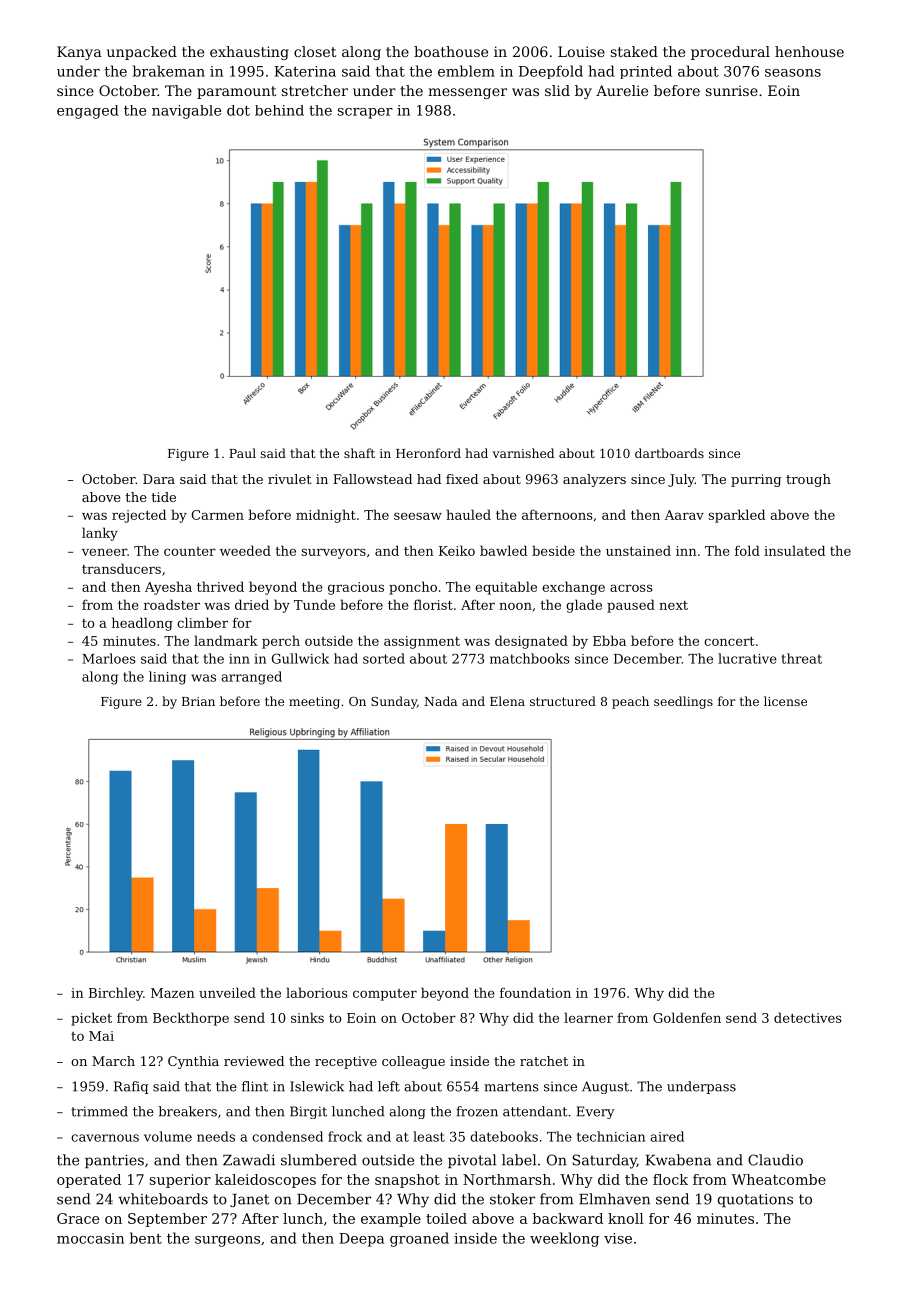  I want to click on moccasin, so click(90, 1238).
